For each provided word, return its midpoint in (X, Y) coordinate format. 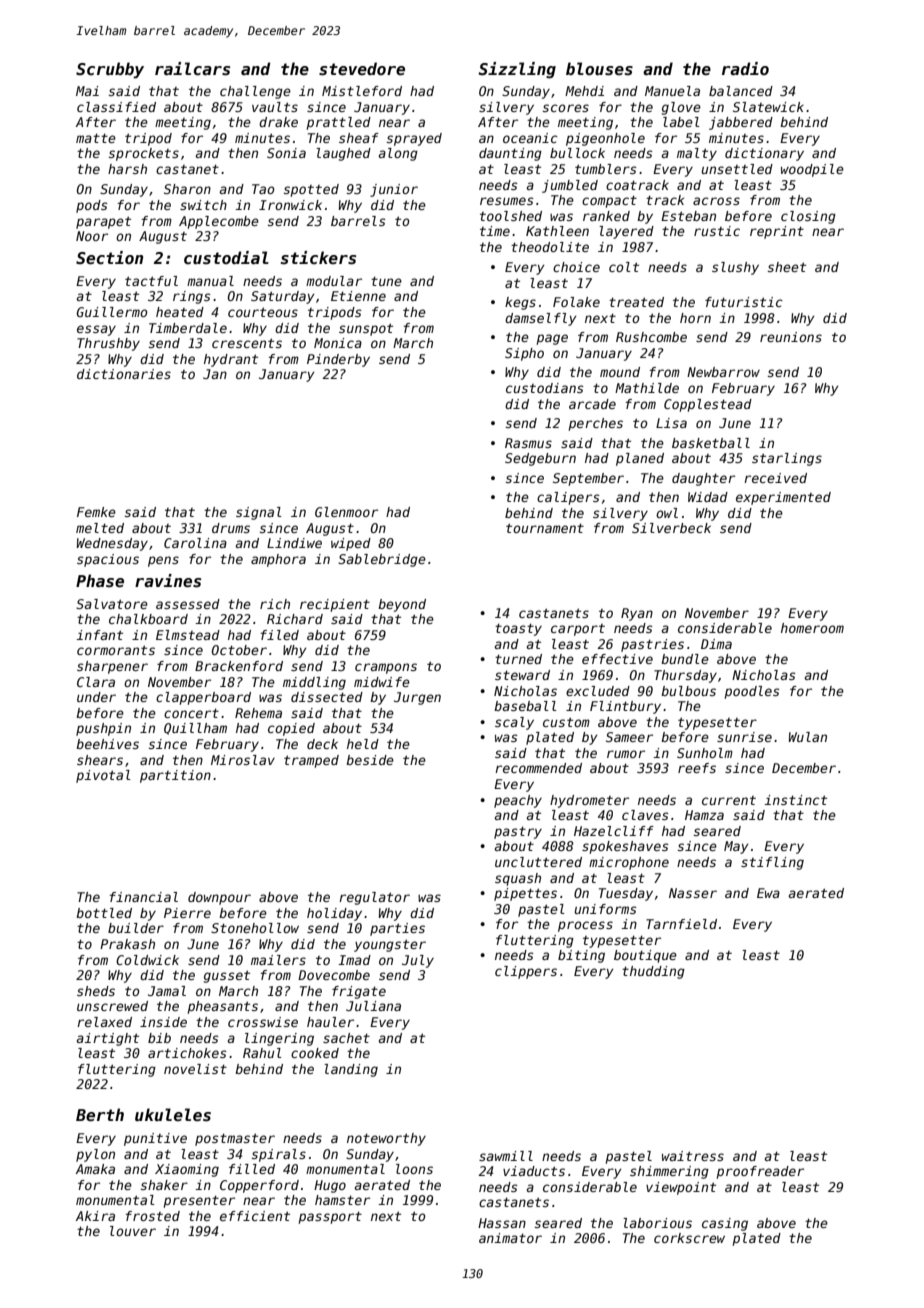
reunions (791, 337)
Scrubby (110, 70)
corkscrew (689, 1238)
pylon (95, 1155)
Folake (576, 302)
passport (330, 1217)
